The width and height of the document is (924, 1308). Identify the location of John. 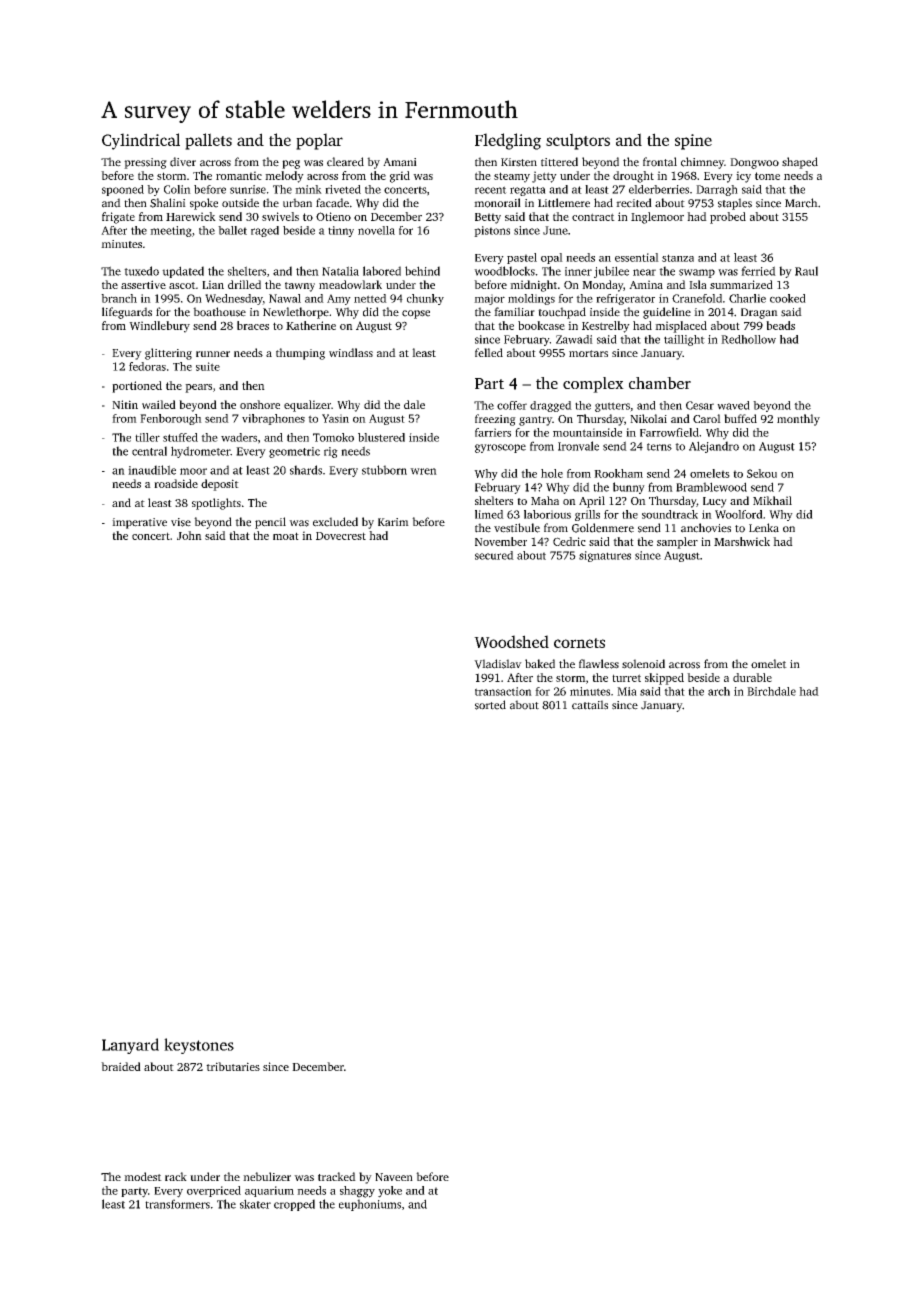
(189, 535).
